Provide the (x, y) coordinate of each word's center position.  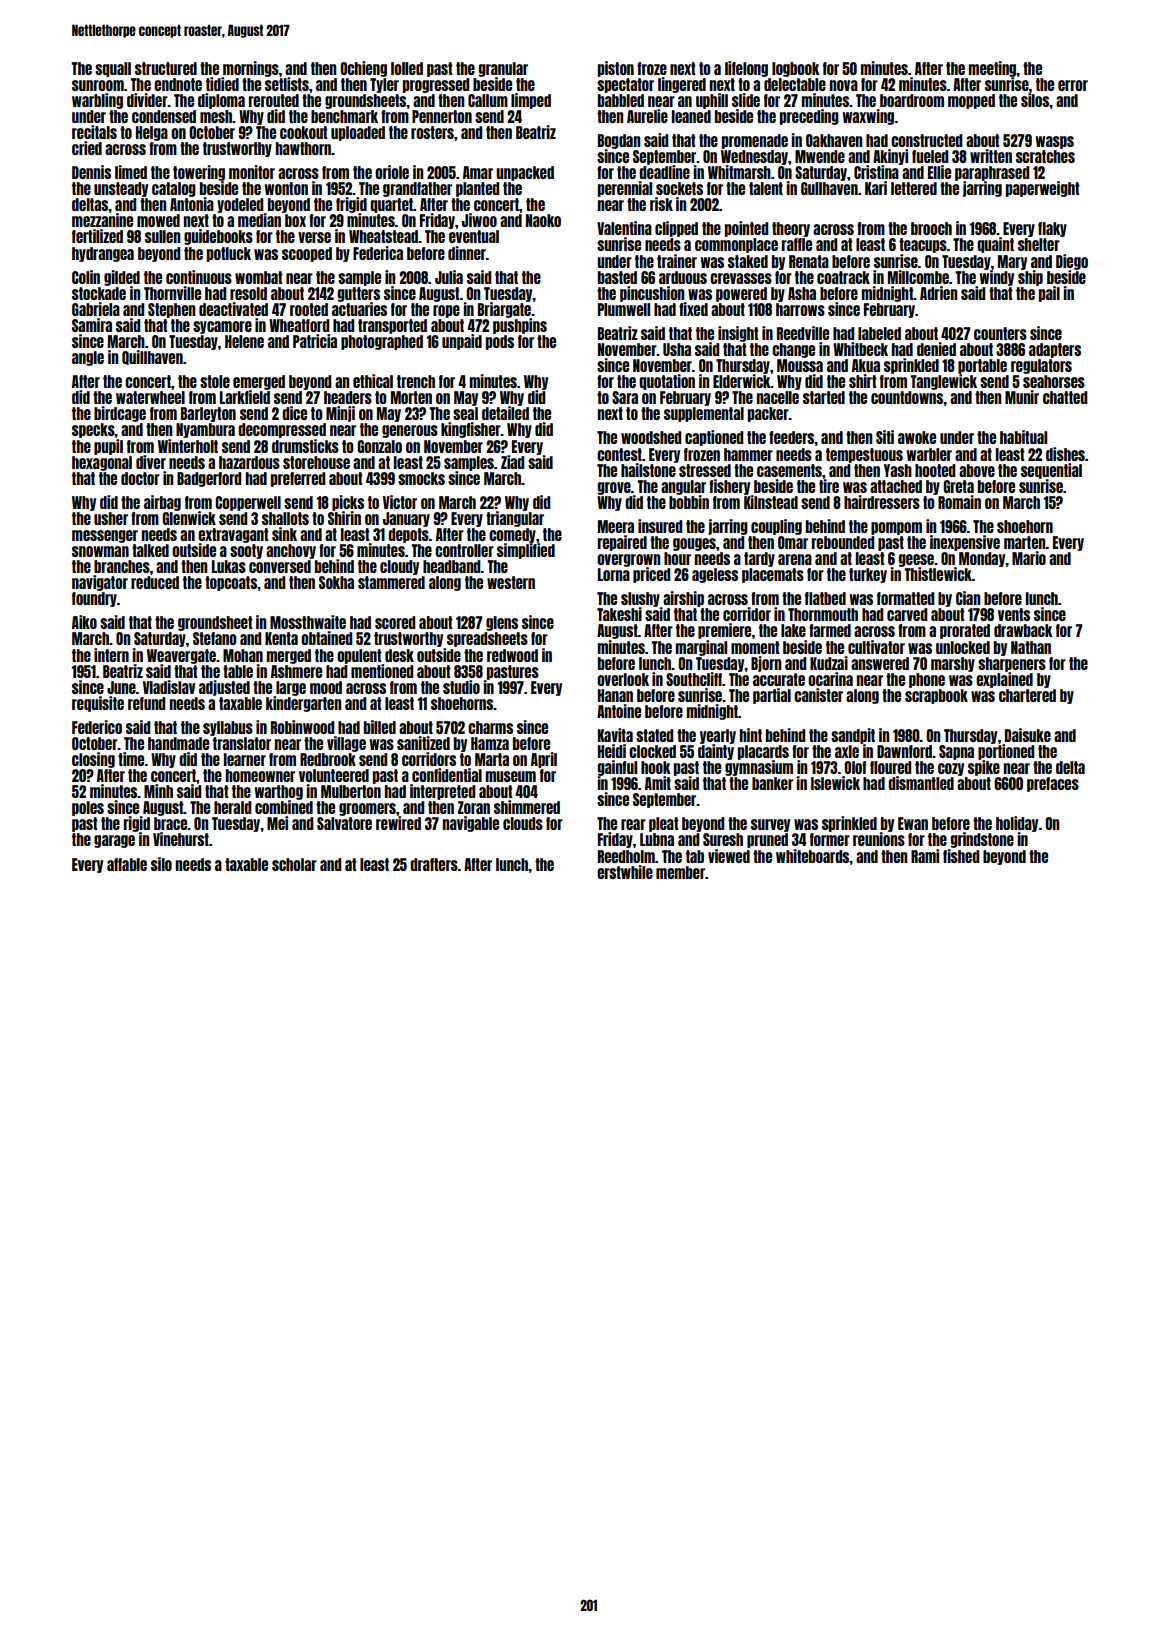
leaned (691, 116)
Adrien (938, 293)
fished (961, 856)
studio (461, 687)
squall (113, 69)
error (1073, 85)
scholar (294, 864)
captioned (714, 438)
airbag (162, 503)
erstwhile (625, 872)
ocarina (830, 679)
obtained (326, 638)
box (295, 220)
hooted (935, 470)
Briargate (504, 310)
